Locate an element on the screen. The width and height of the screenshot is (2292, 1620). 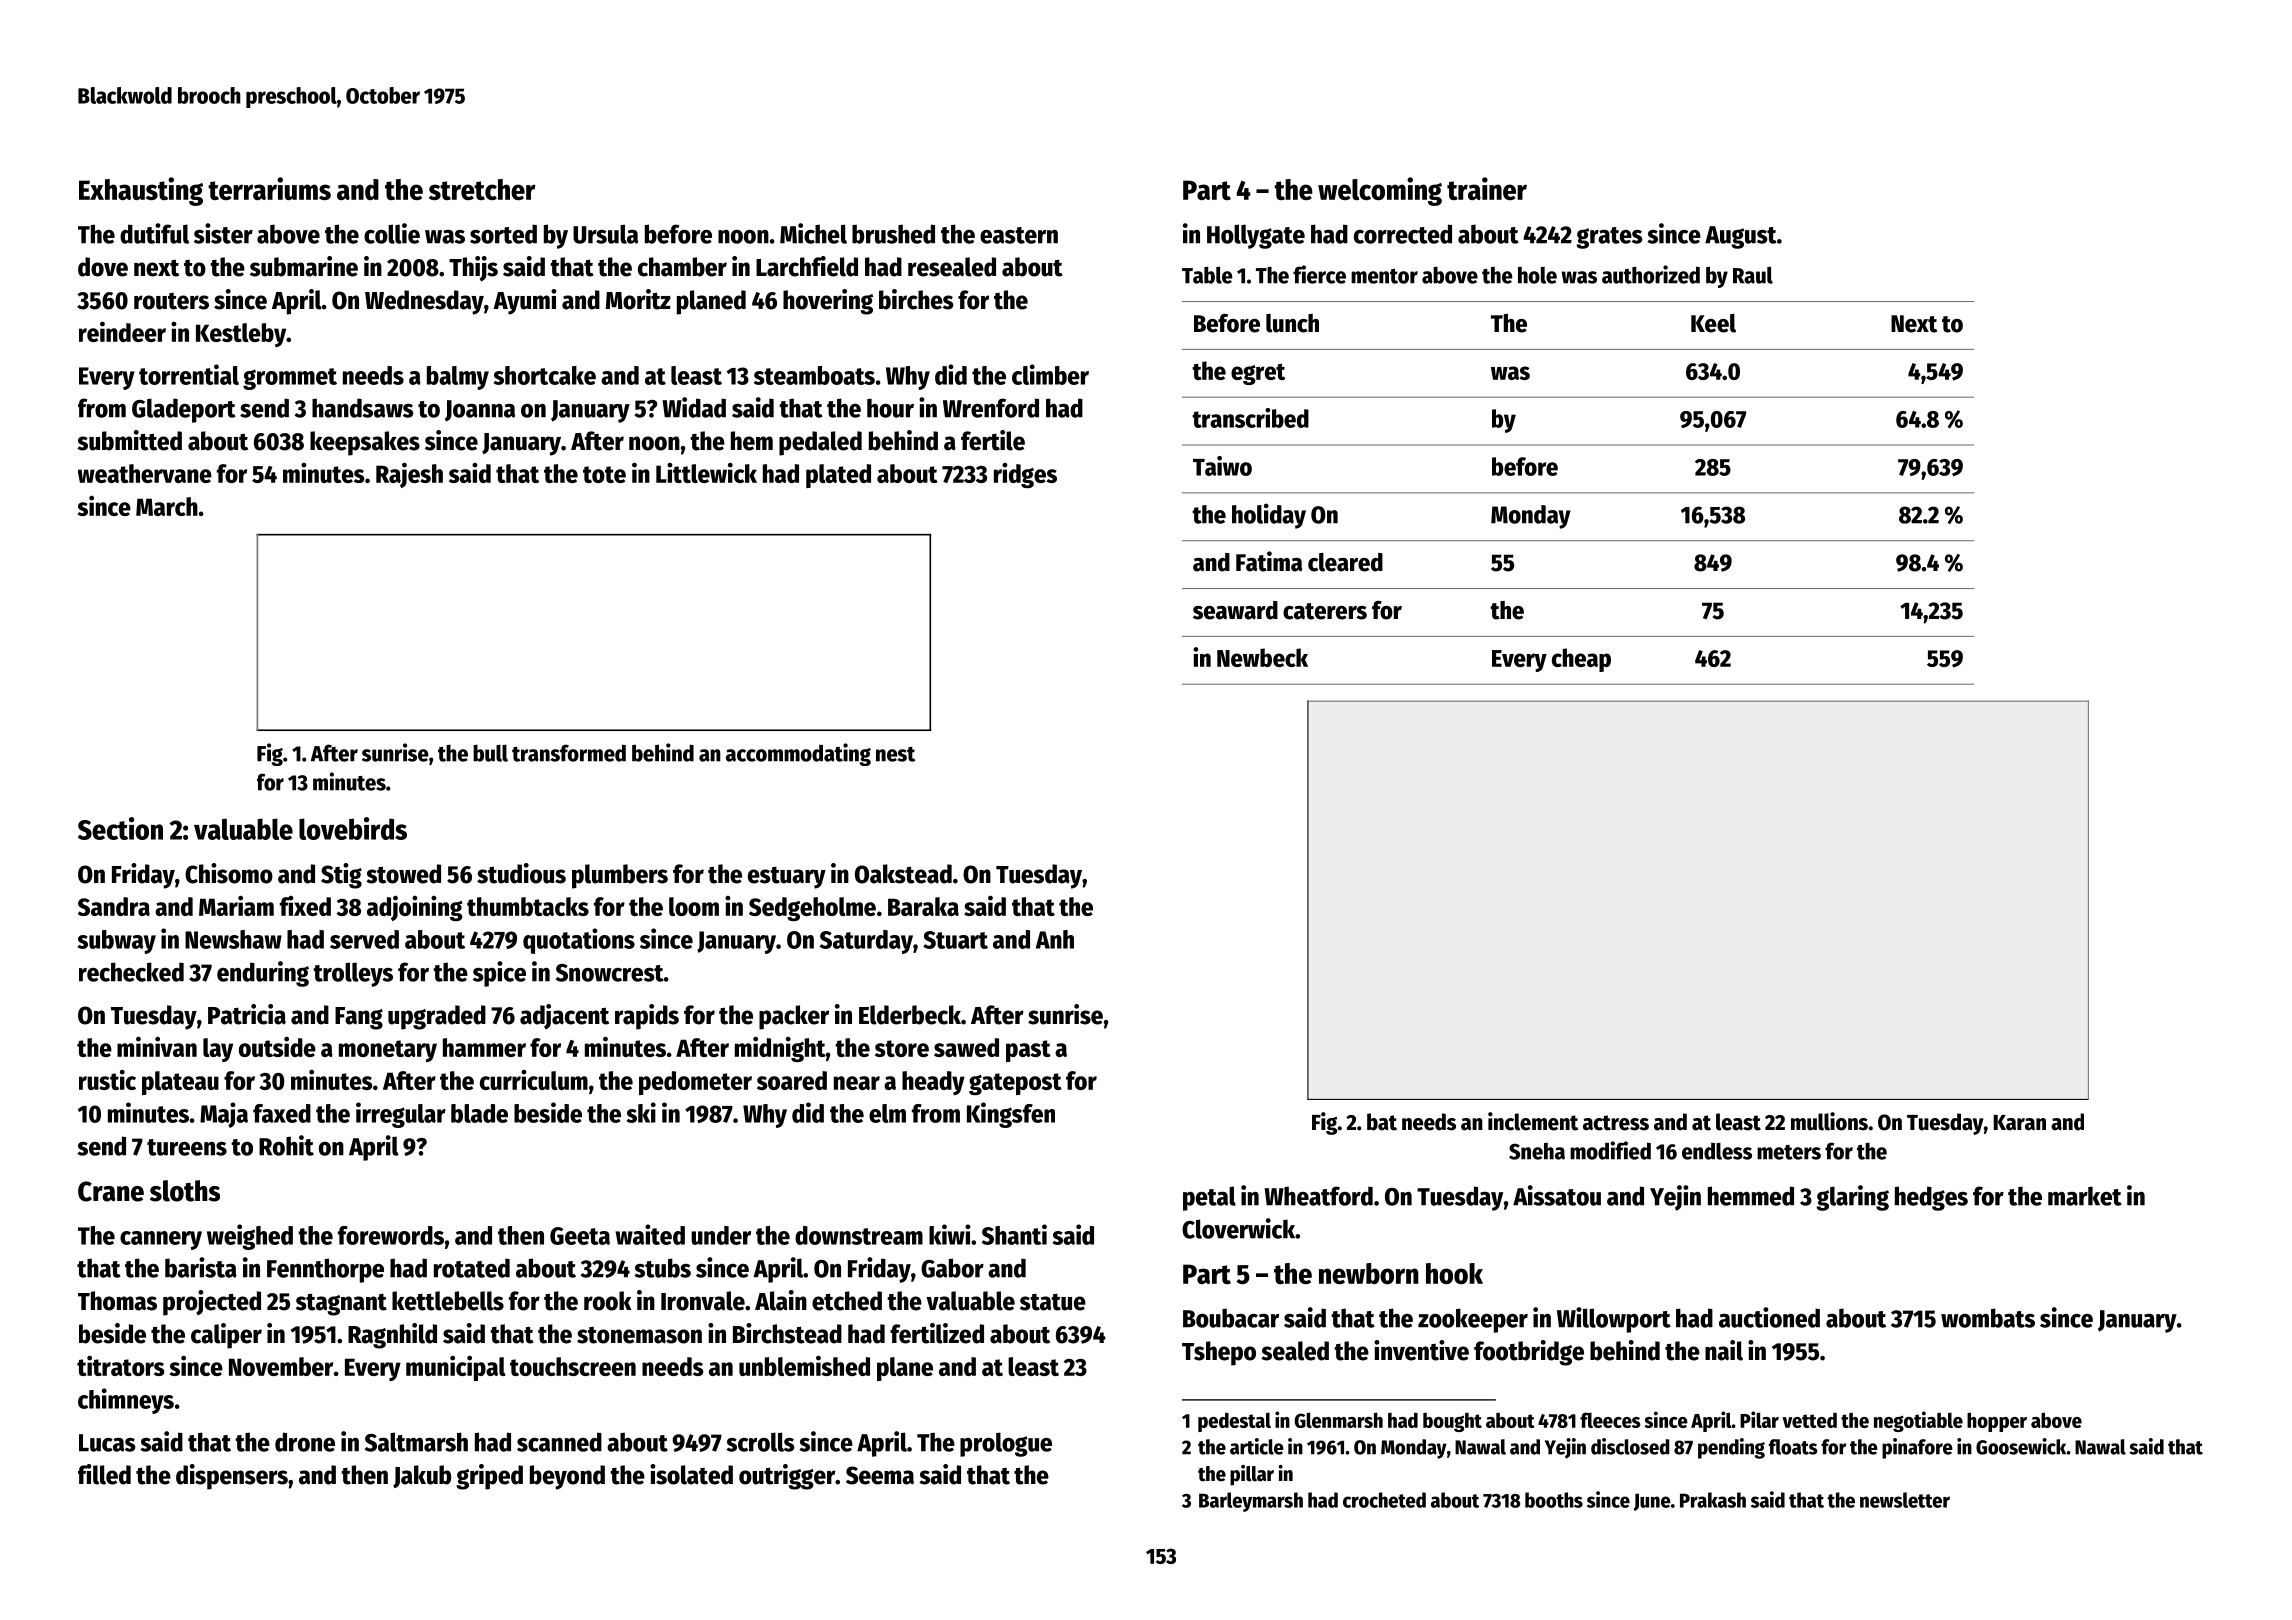
Barleymarsh is located at coordinates (1251, 1502).
